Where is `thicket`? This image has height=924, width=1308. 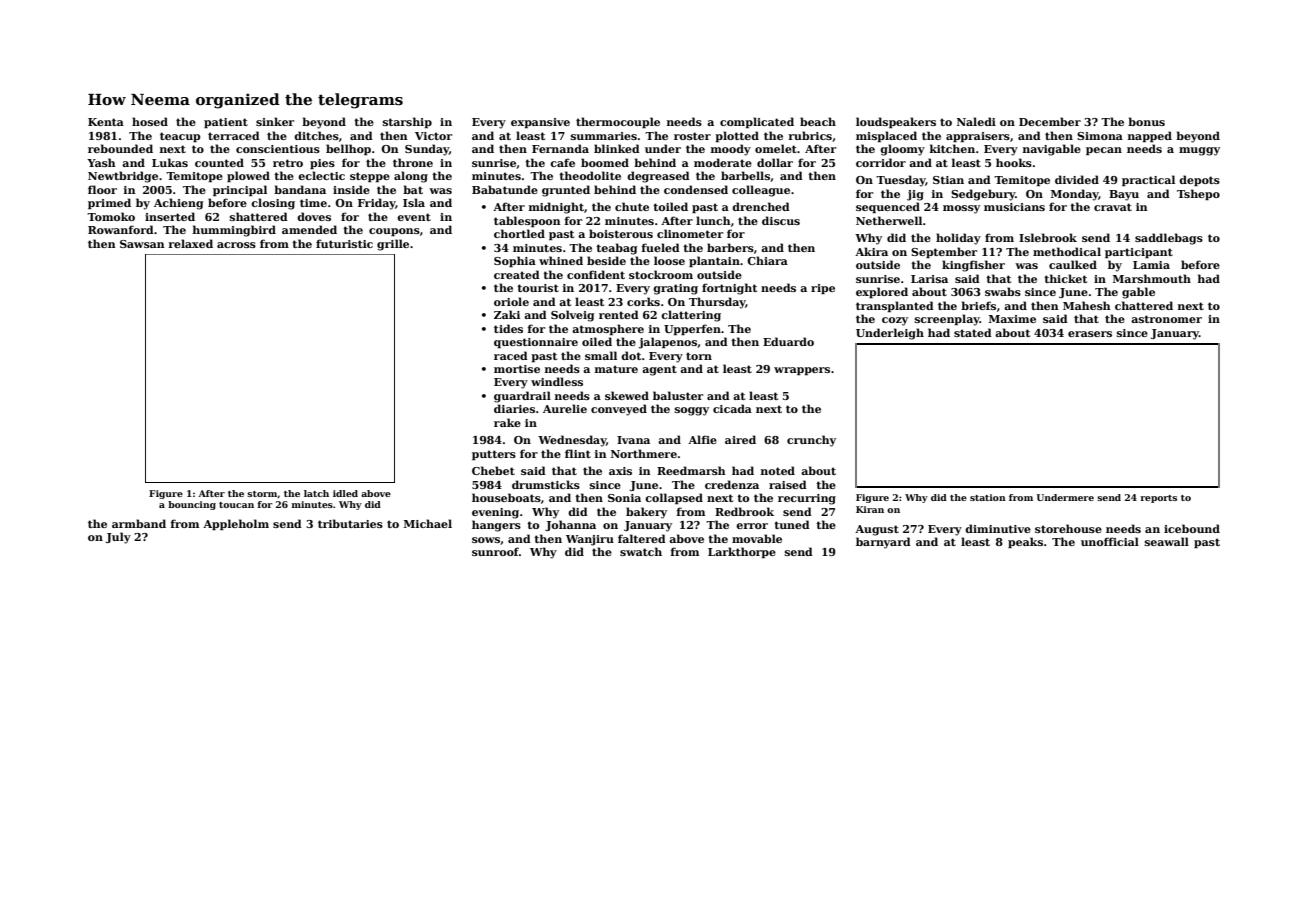 thicket is located at coordinates (1065, 278).
